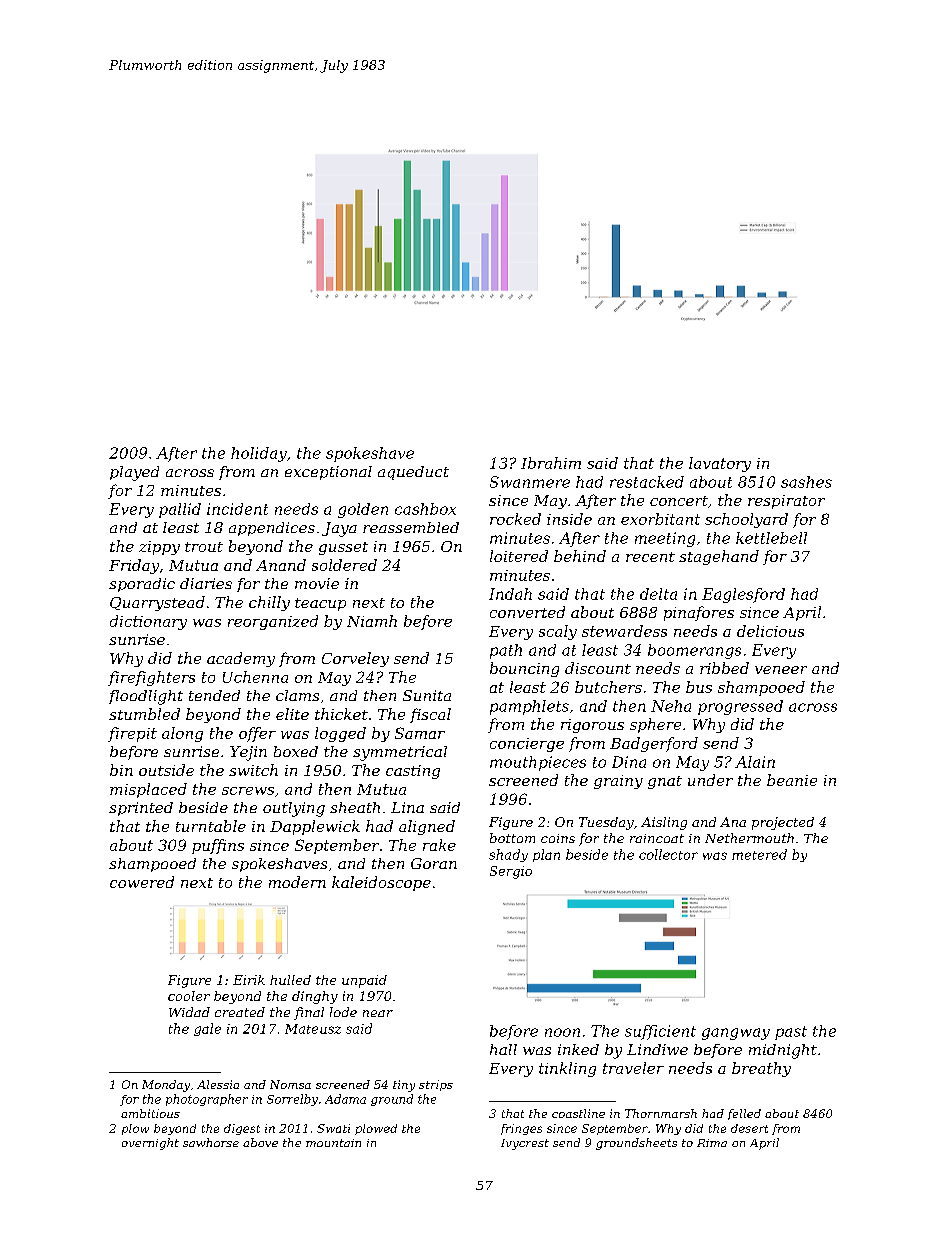  What do you see at coordinates (142, 882) in the screenshot?
I see `cowered` at bounding box center [142, 882].
